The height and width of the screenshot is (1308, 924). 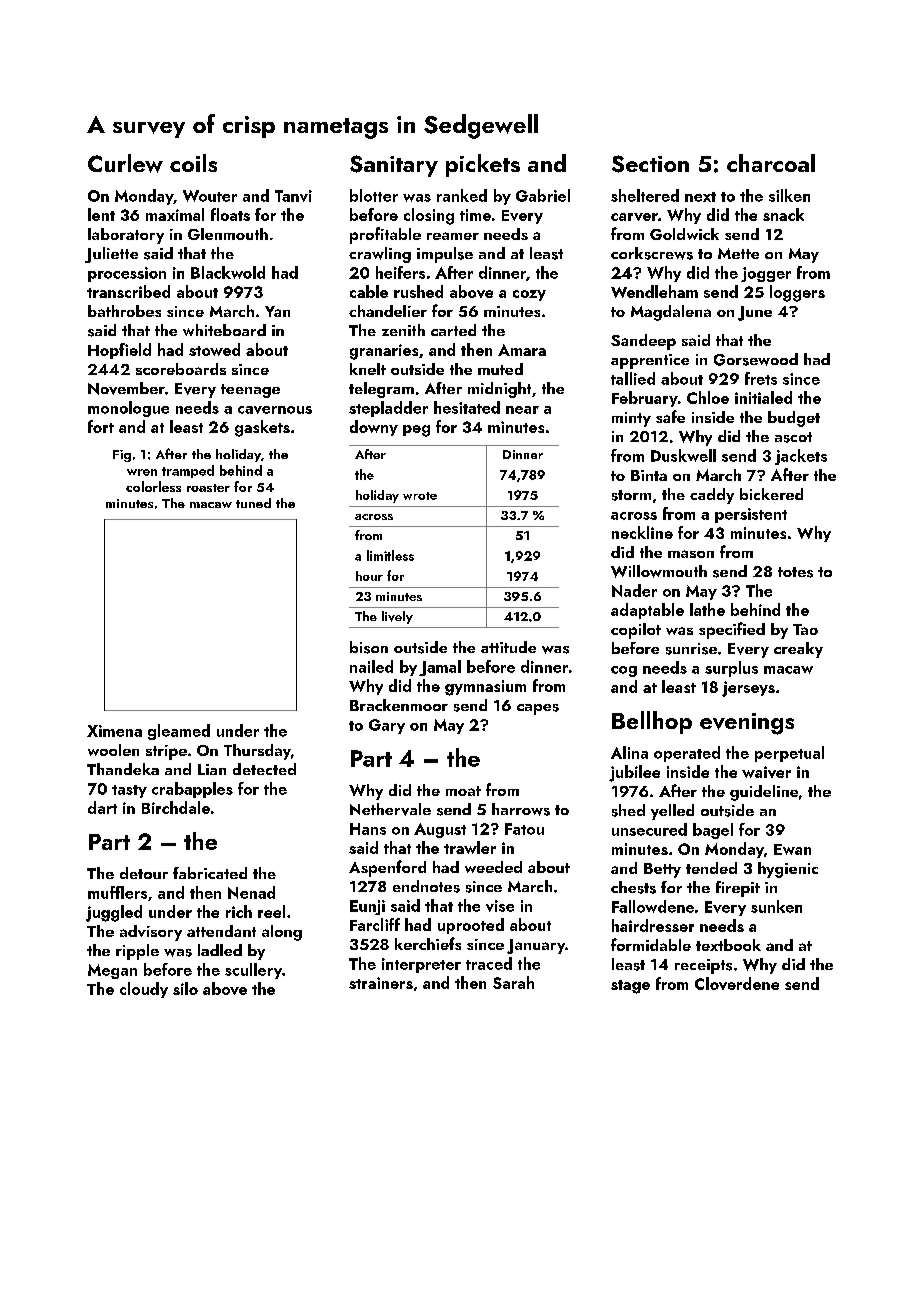 What do you see at coordinates (801, 457) in the screenshot?
I see `jackets` at bounding box center [801, 457].
